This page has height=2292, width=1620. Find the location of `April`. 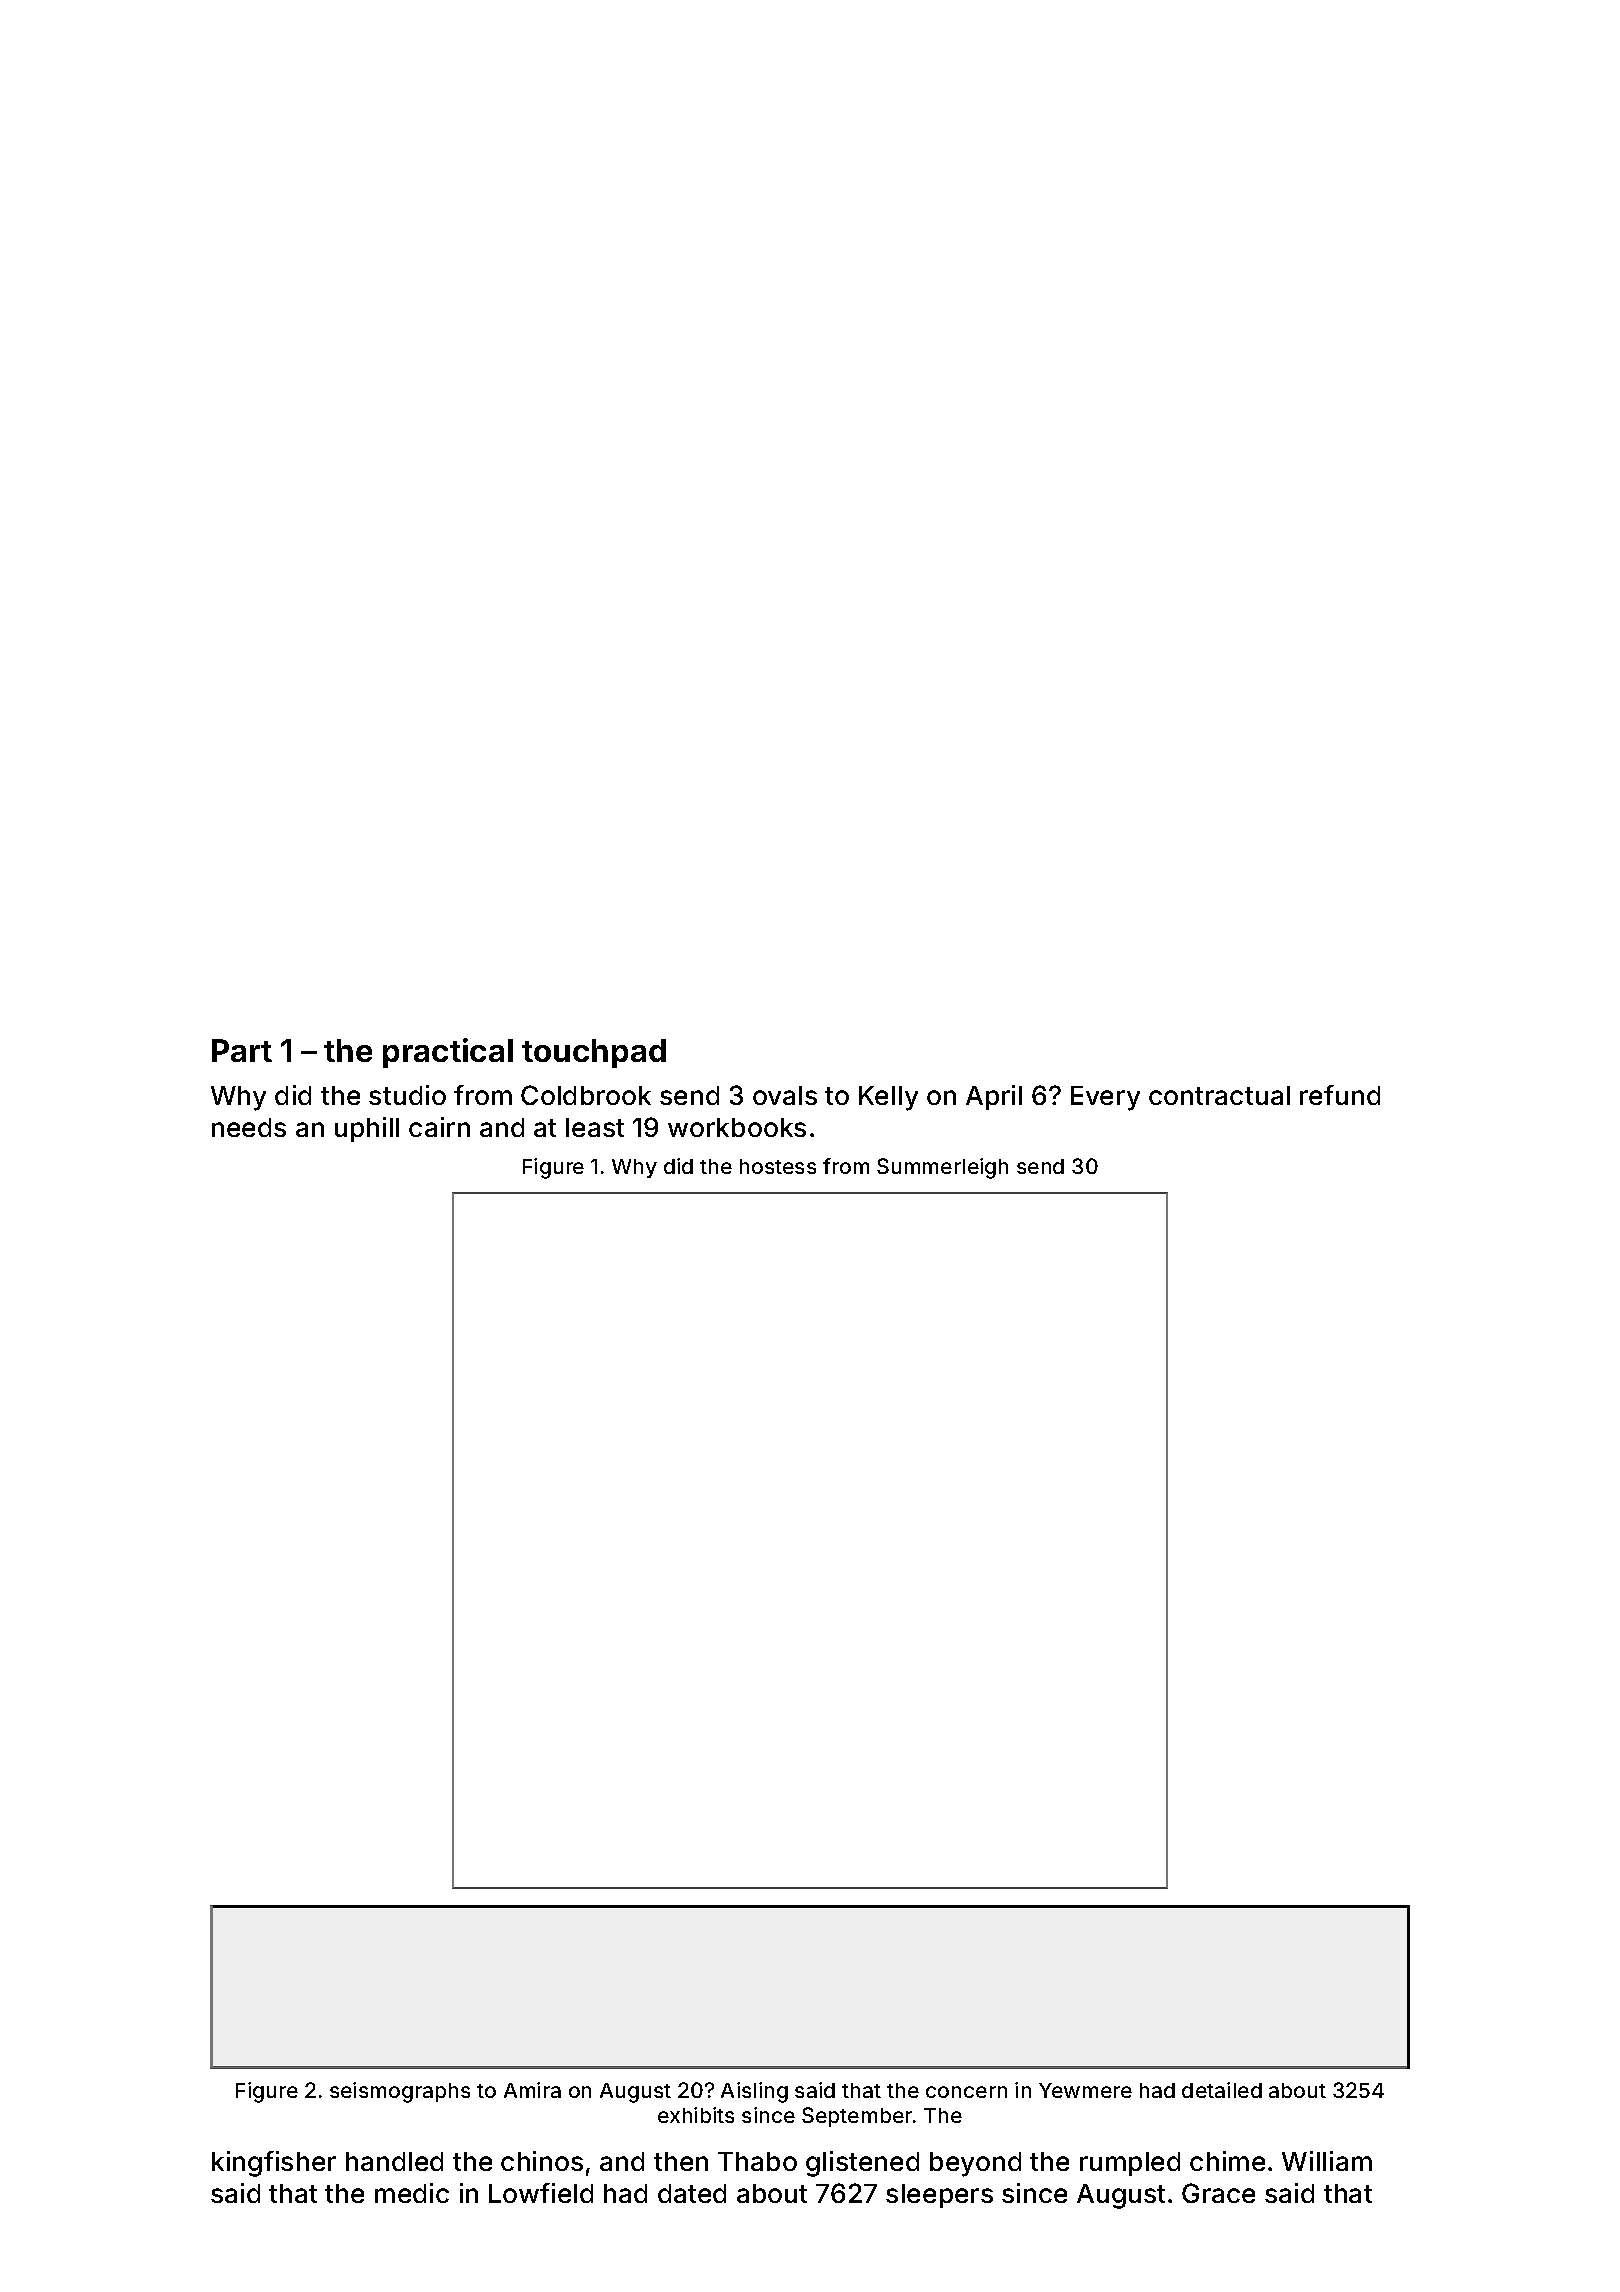

April is located at coordinates (994, 1097).
